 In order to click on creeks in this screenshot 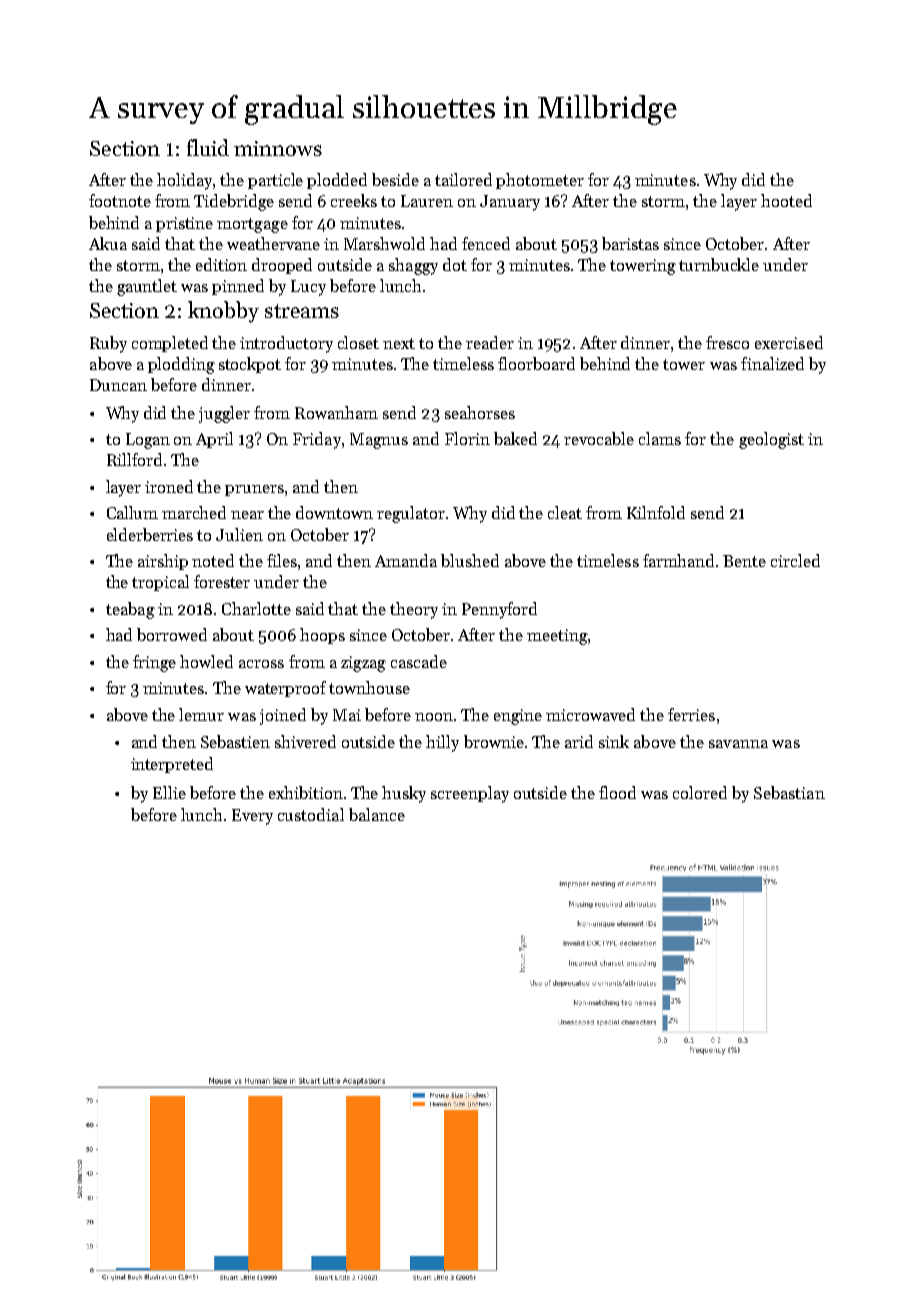, I will do `click(354, 200)`.
